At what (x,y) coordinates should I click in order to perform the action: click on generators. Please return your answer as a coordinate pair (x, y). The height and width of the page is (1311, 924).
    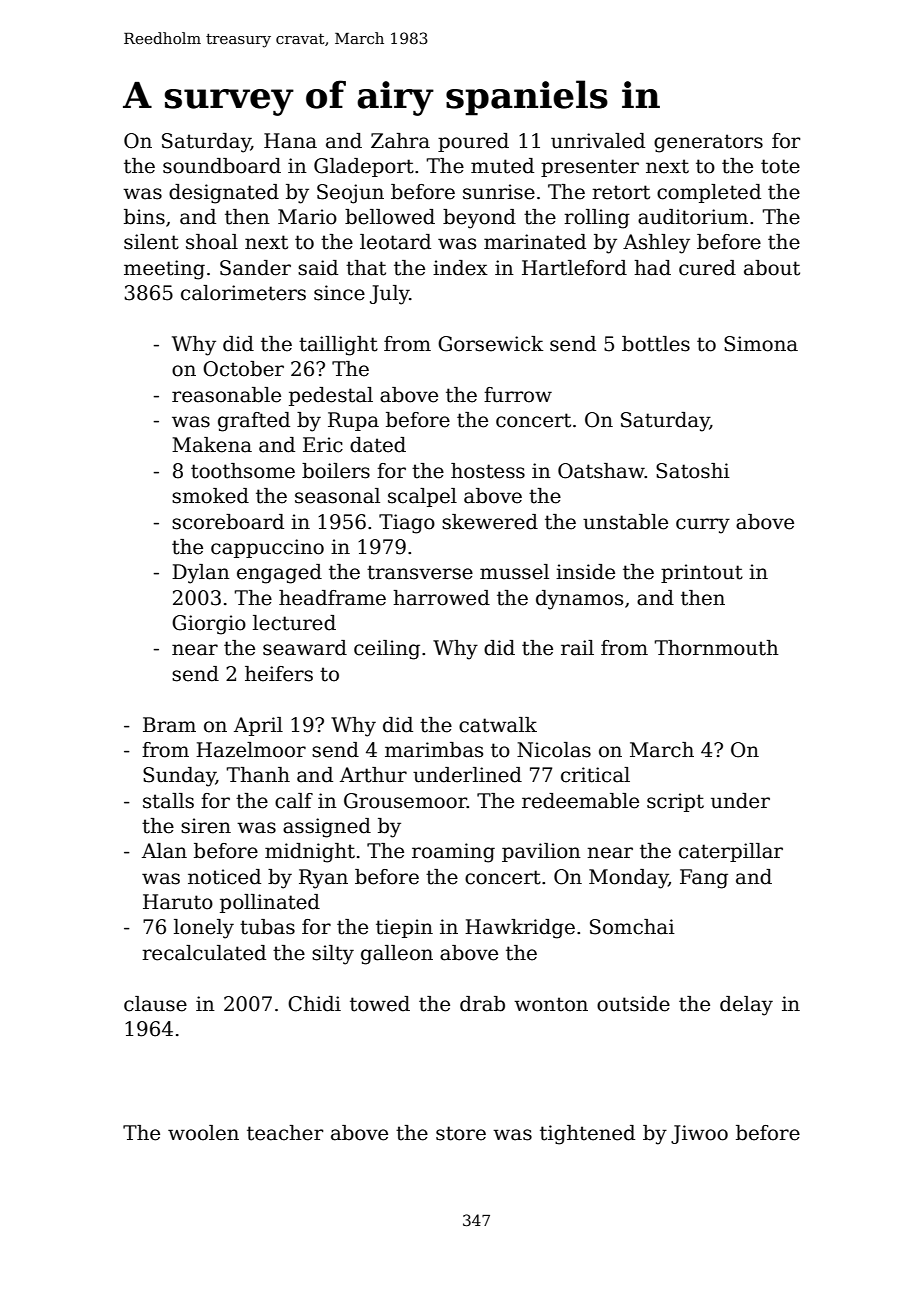
    Looking at the image, I should click on (708, 143).
